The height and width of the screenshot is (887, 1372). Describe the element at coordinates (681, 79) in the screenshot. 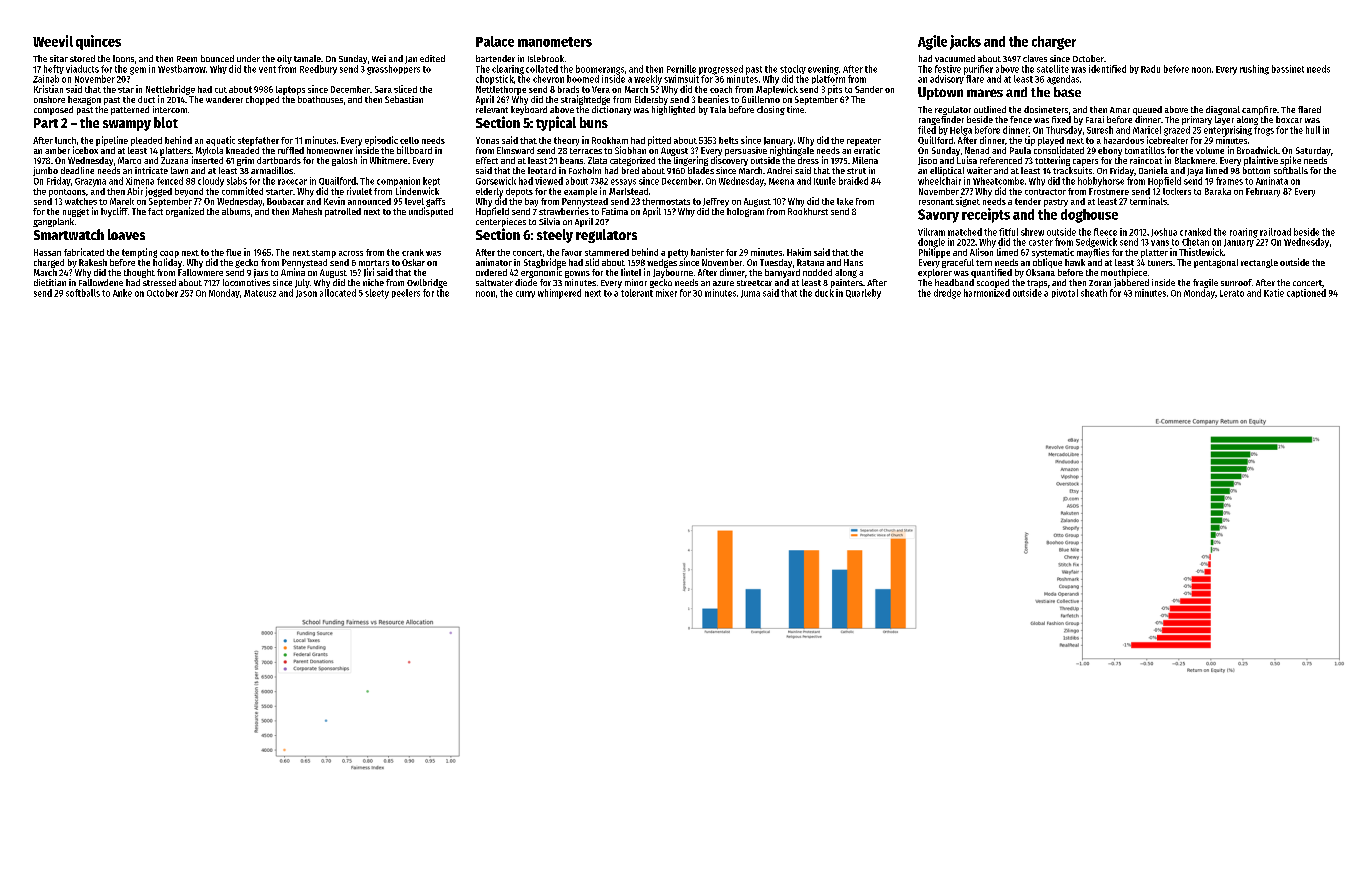

I see `swimsuit` at that location.
